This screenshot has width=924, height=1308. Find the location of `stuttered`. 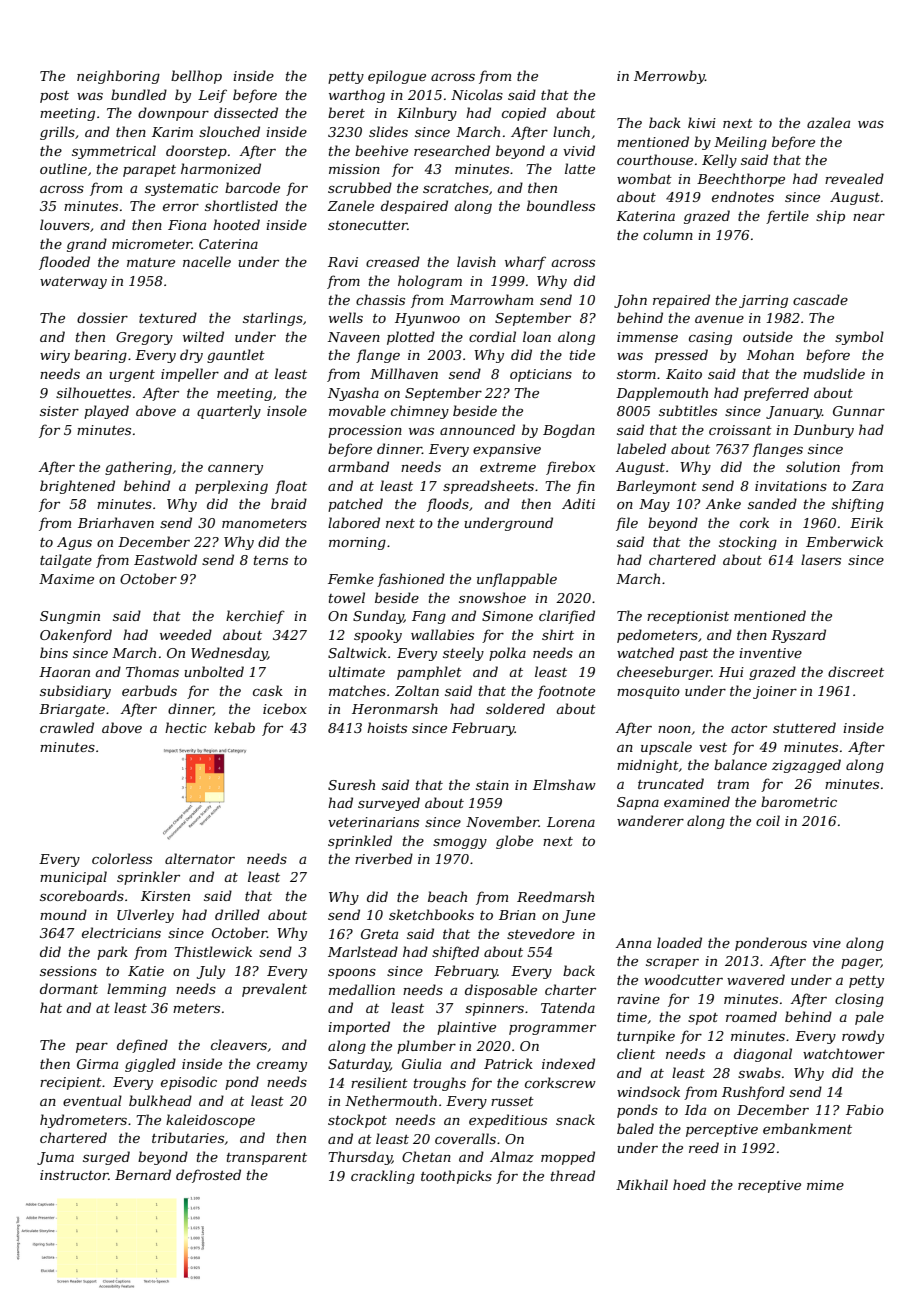

stuttered is located at coordinates (804, 727).
